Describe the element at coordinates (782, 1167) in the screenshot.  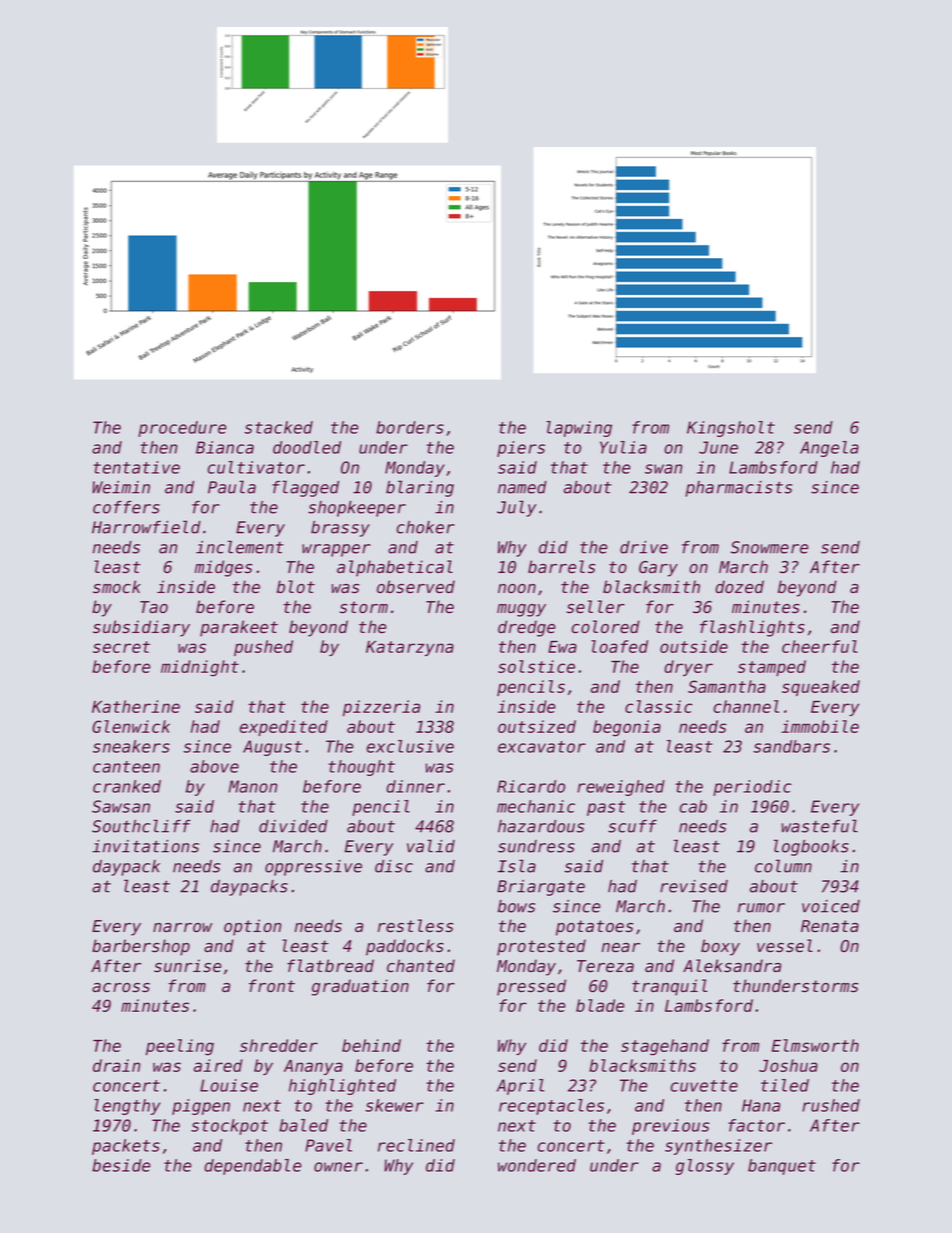
I see `banquet` at that location.
